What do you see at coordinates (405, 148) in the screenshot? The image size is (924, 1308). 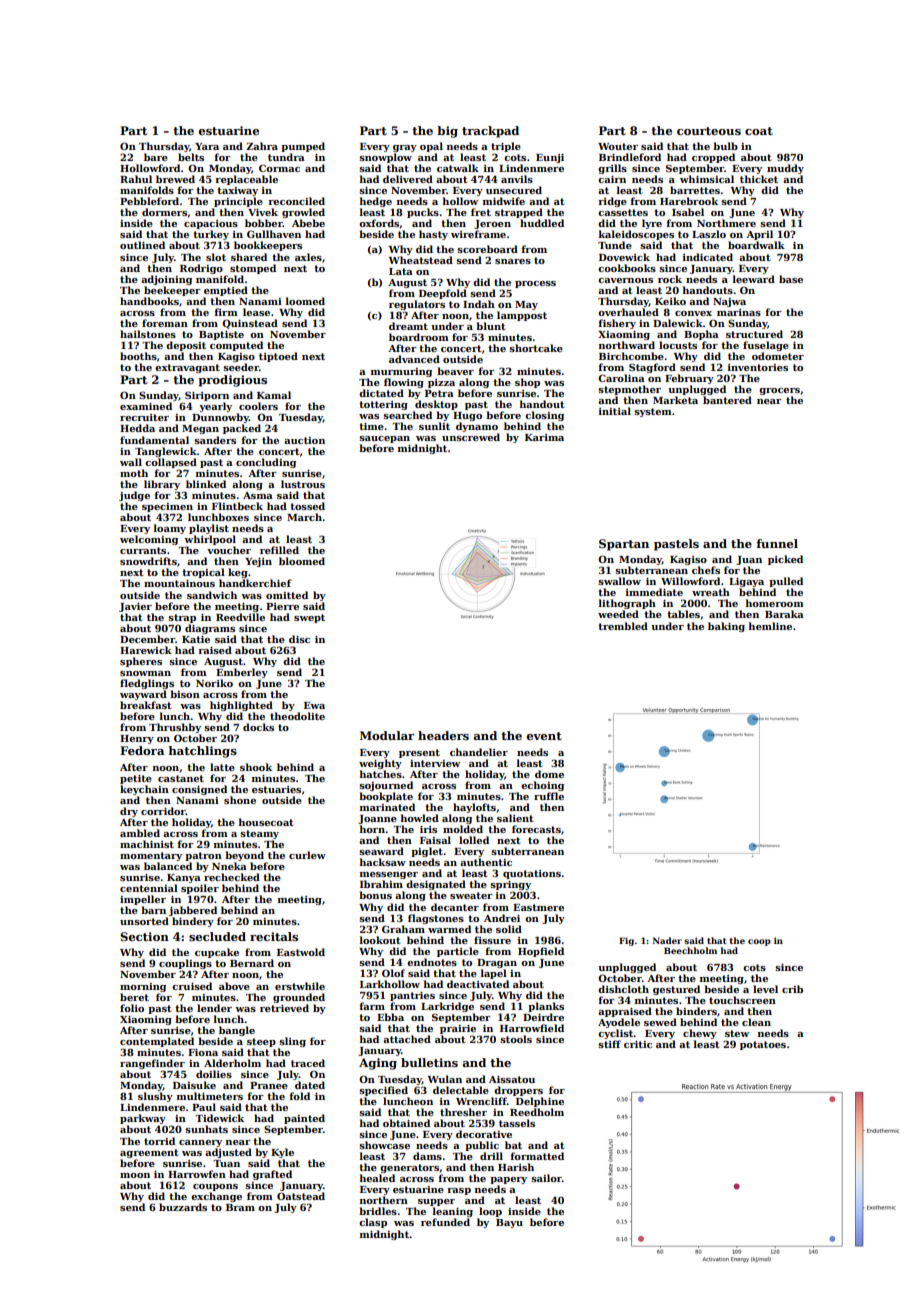 I see `gray` at bounding box center [405, 148].
